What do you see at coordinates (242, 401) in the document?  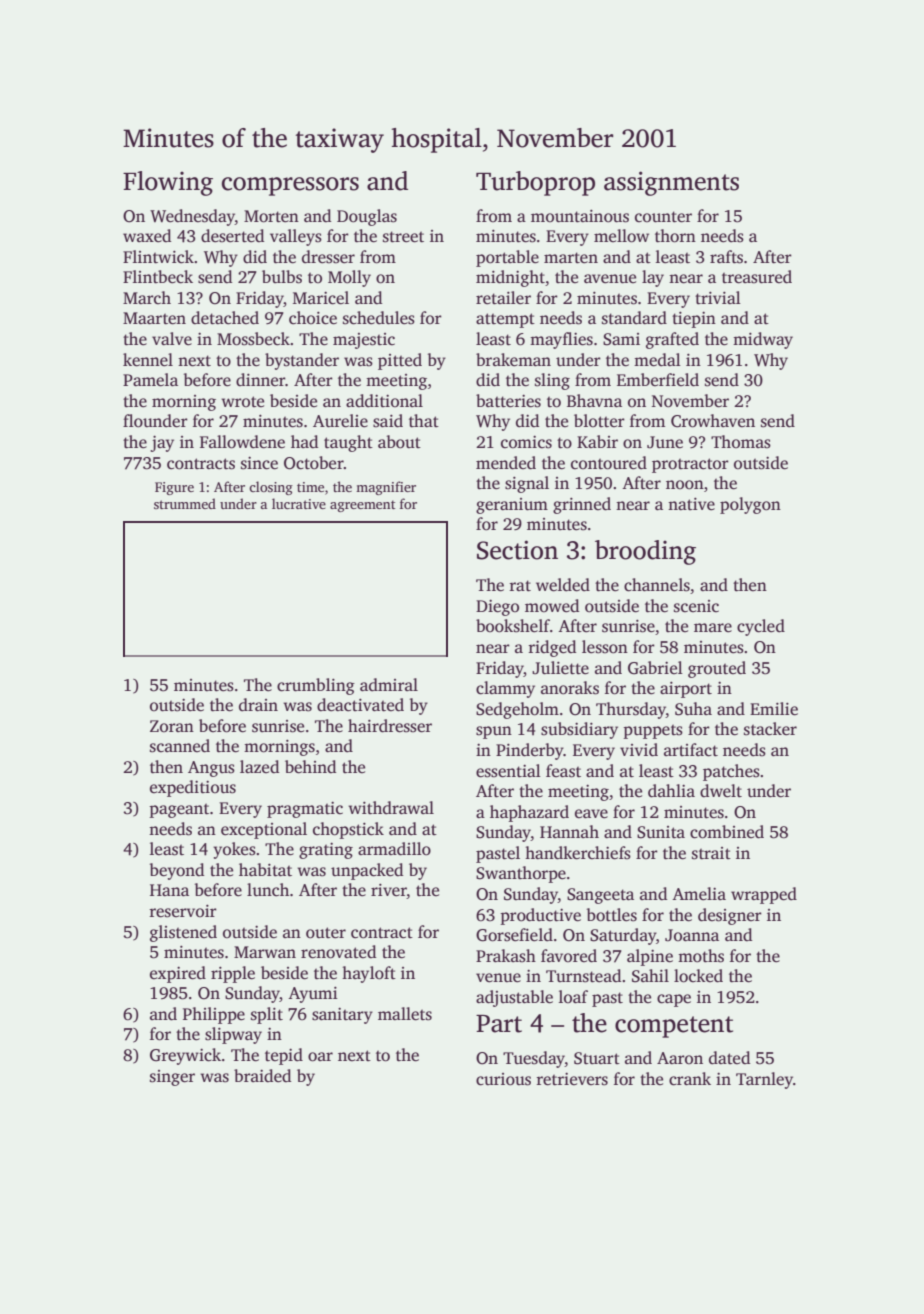 I see `wrote` at bounding box center [242, 401].
